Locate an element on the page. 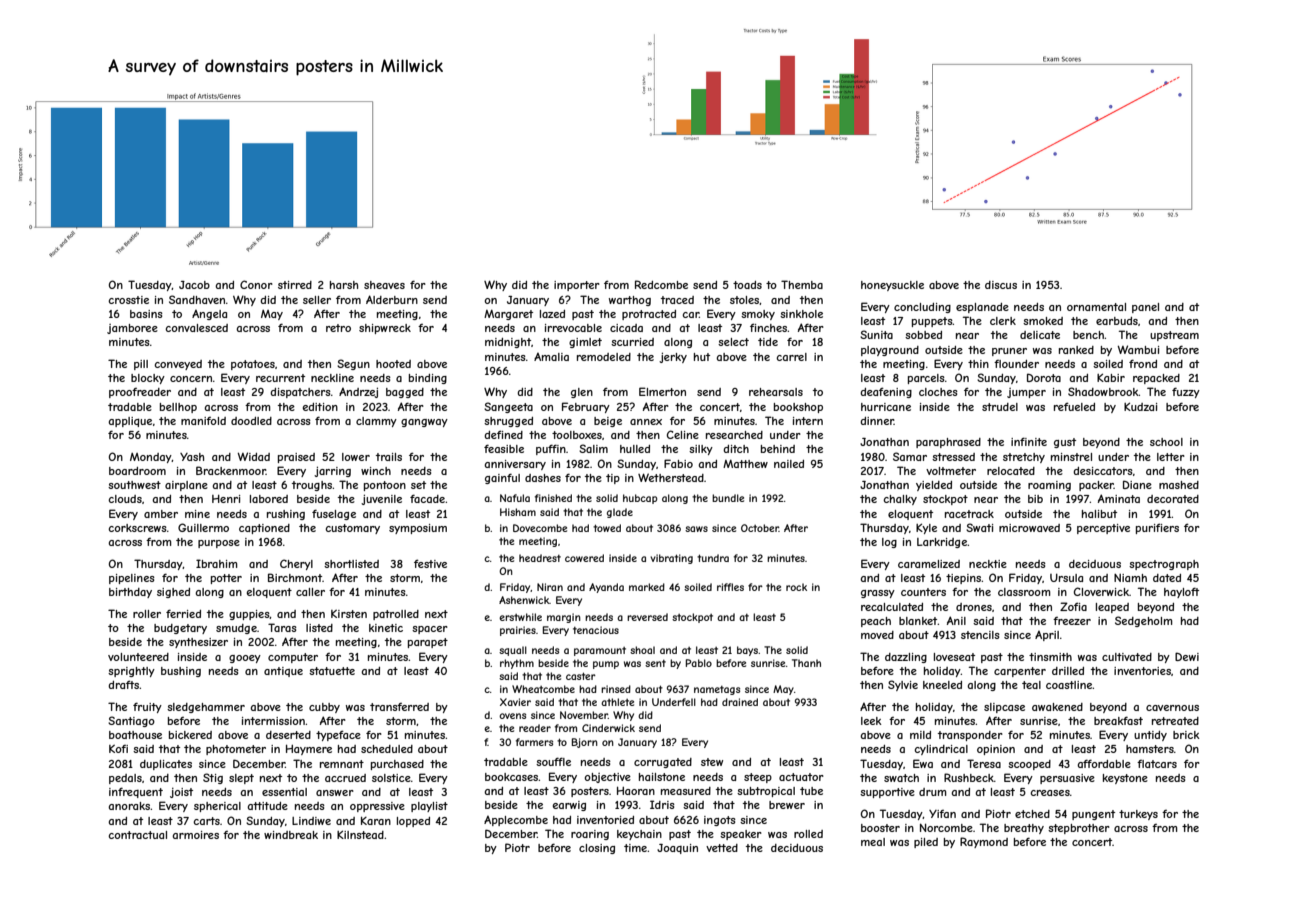 The image size is (1308, 924). intermission is located at coordinates (273, 721).
